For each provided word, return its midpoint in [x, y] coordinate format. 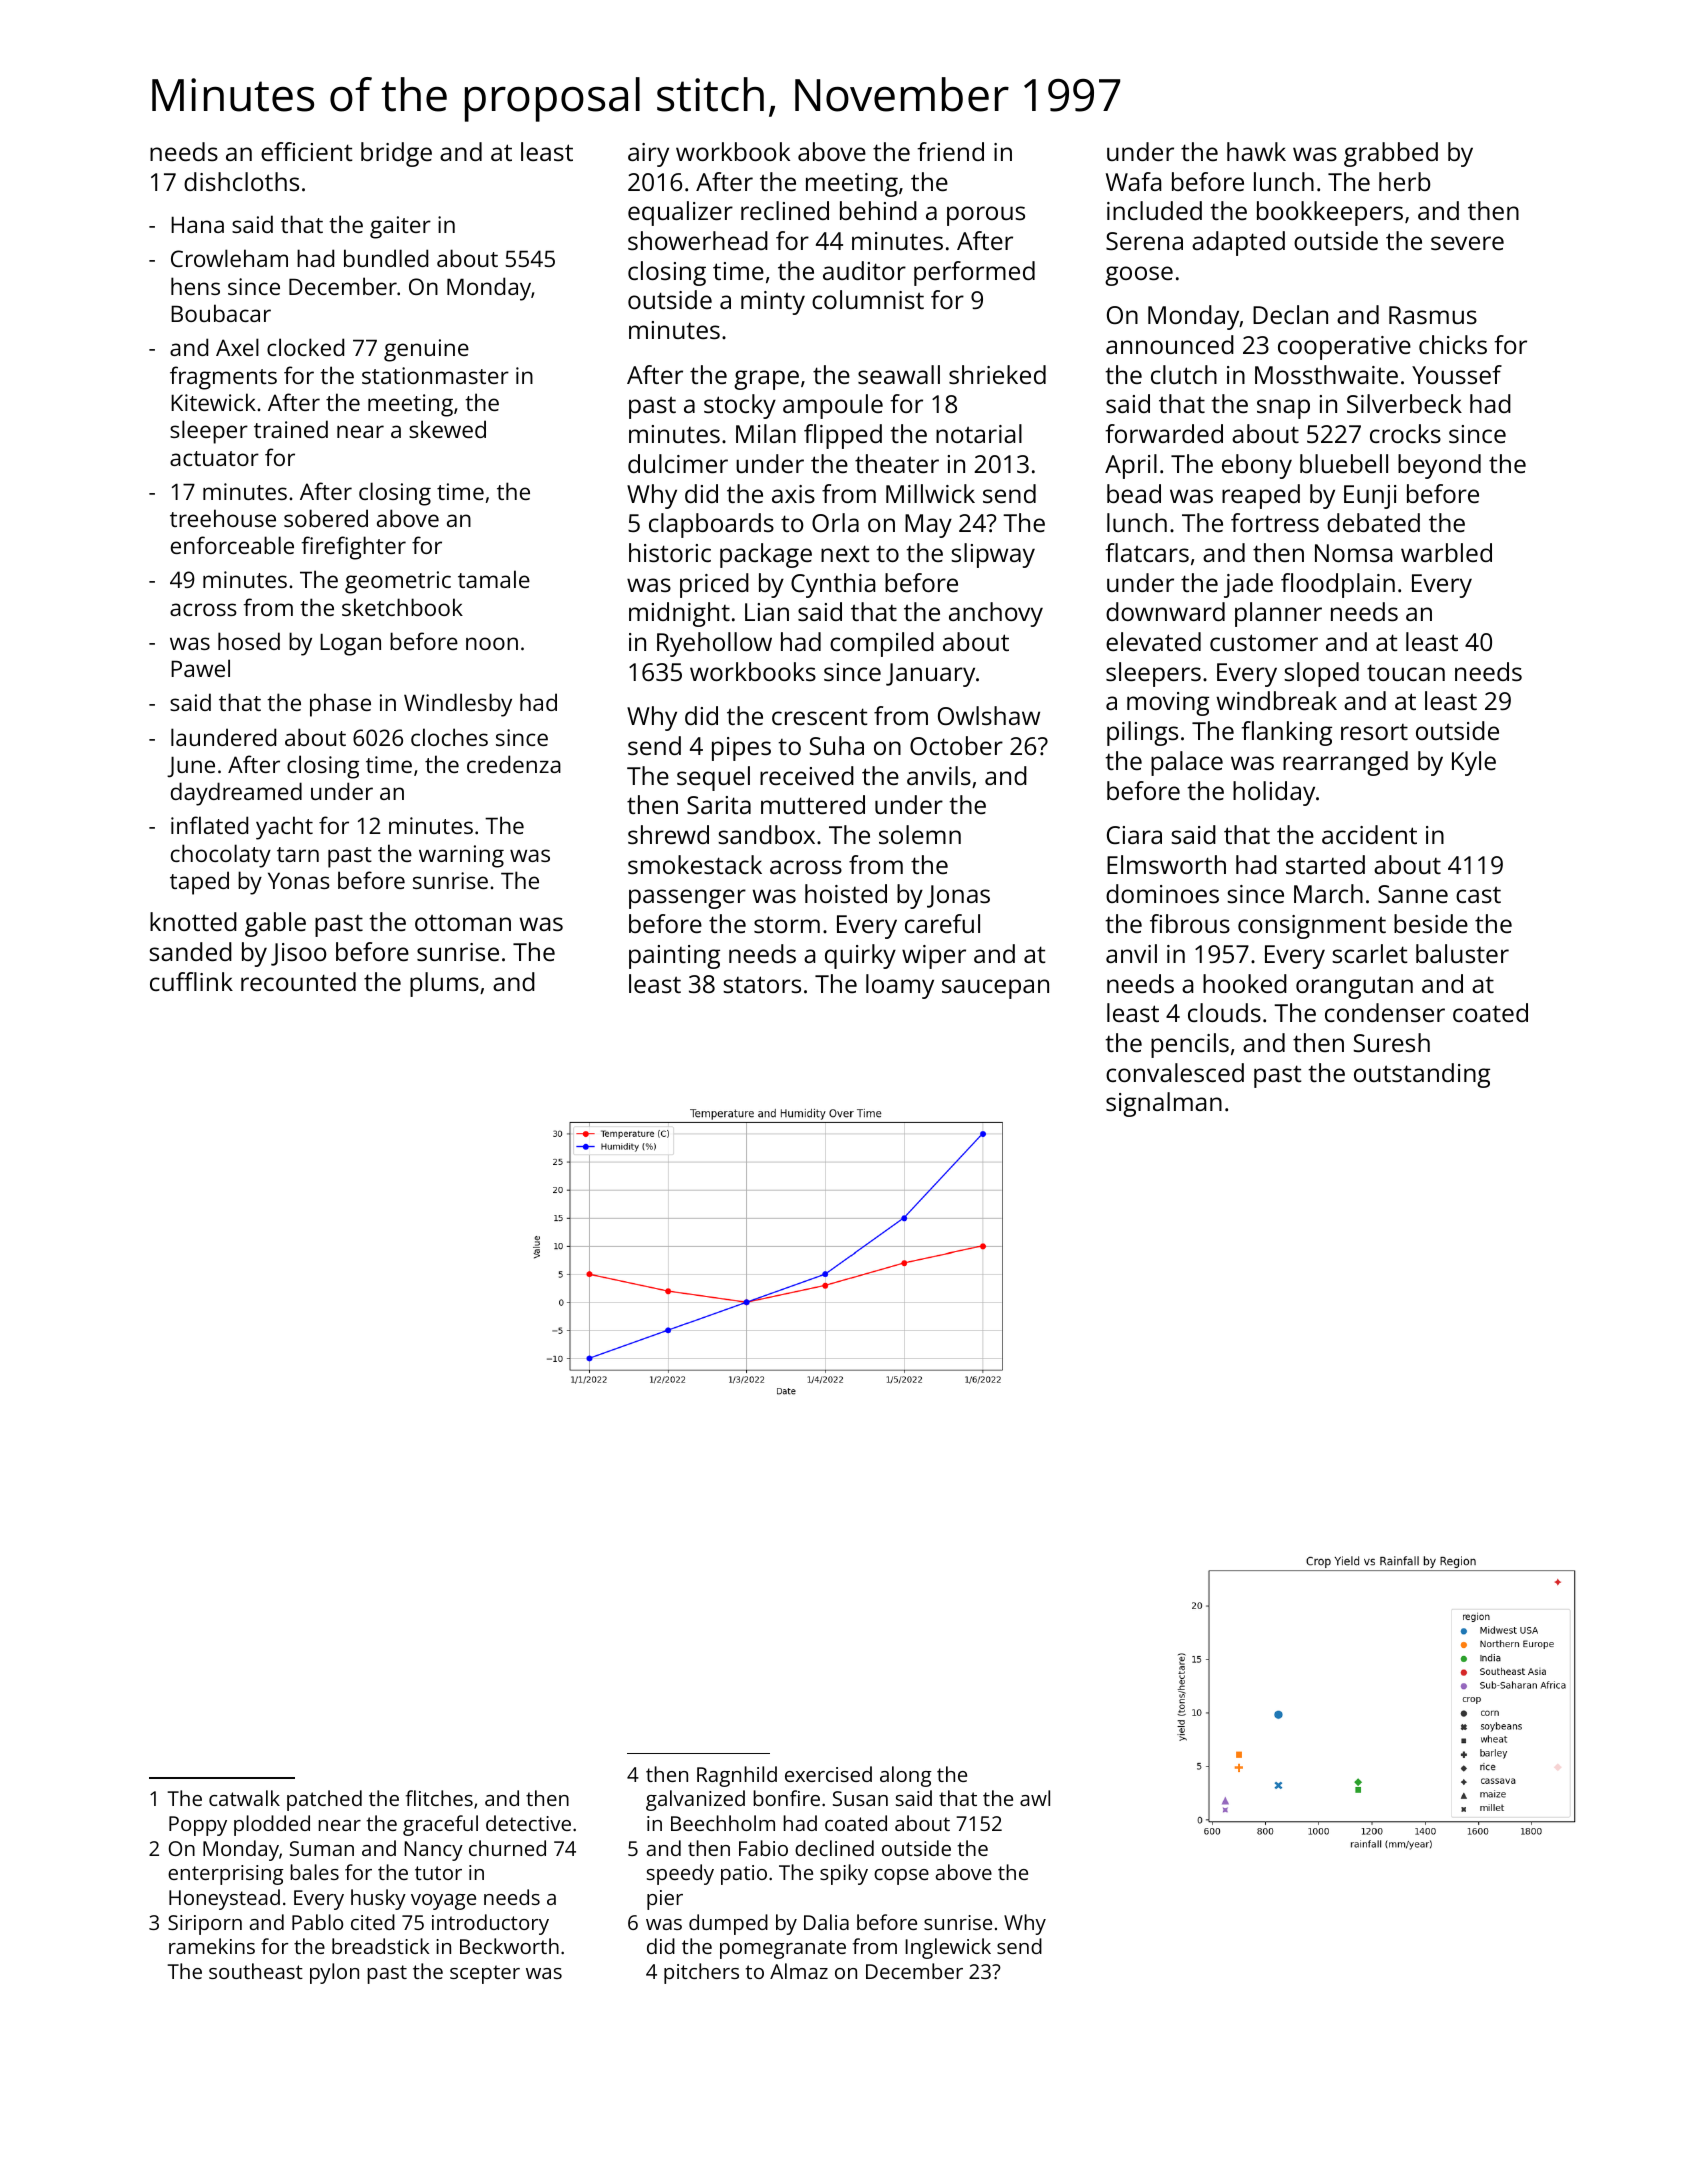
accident [1369, 834]
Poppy [198, 1826]
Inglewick [948, 1948]
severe [1467, 243]
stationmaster [435, 375]
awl [1035, 1798]
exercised [828, 1774]
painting [674, 957]
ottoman [463, 923]
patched [324, 1800]
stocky [740, 406]
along [906, 1776]
